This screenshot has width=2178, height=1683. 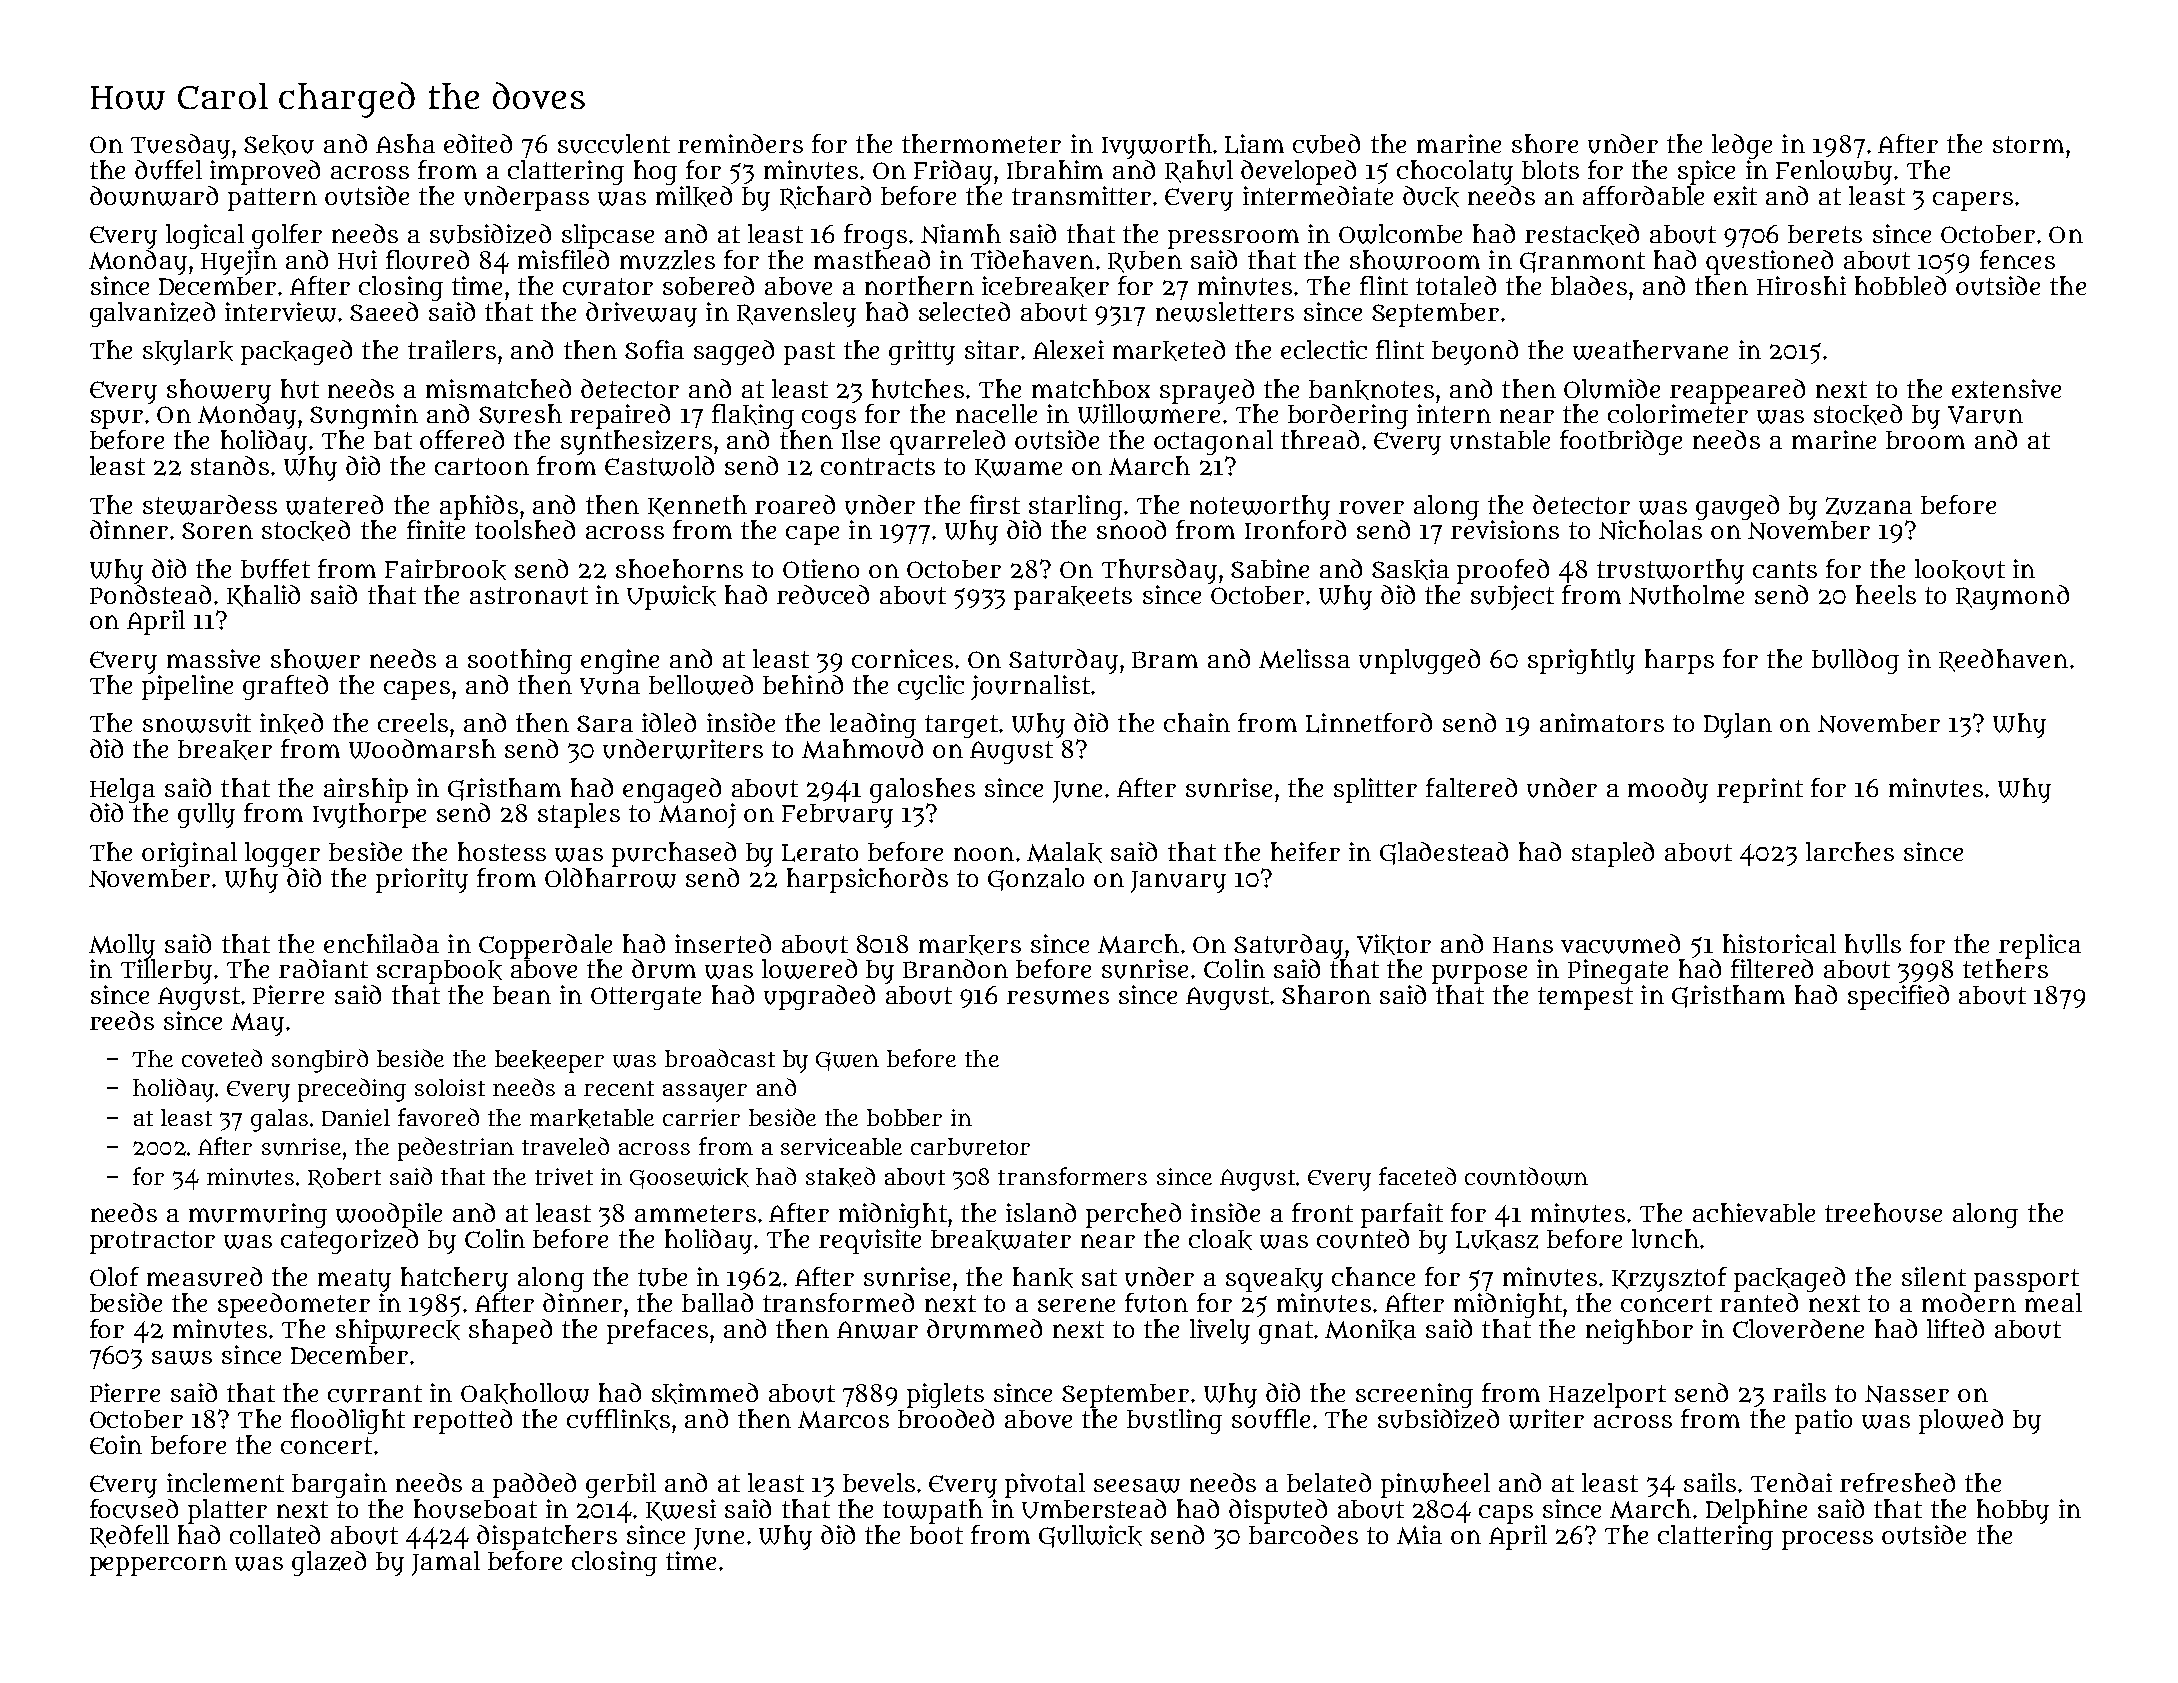 What do you see at coordinates (981, 143) in the screenshot?
I see `thermometer` at bounding box center [981, 143].
